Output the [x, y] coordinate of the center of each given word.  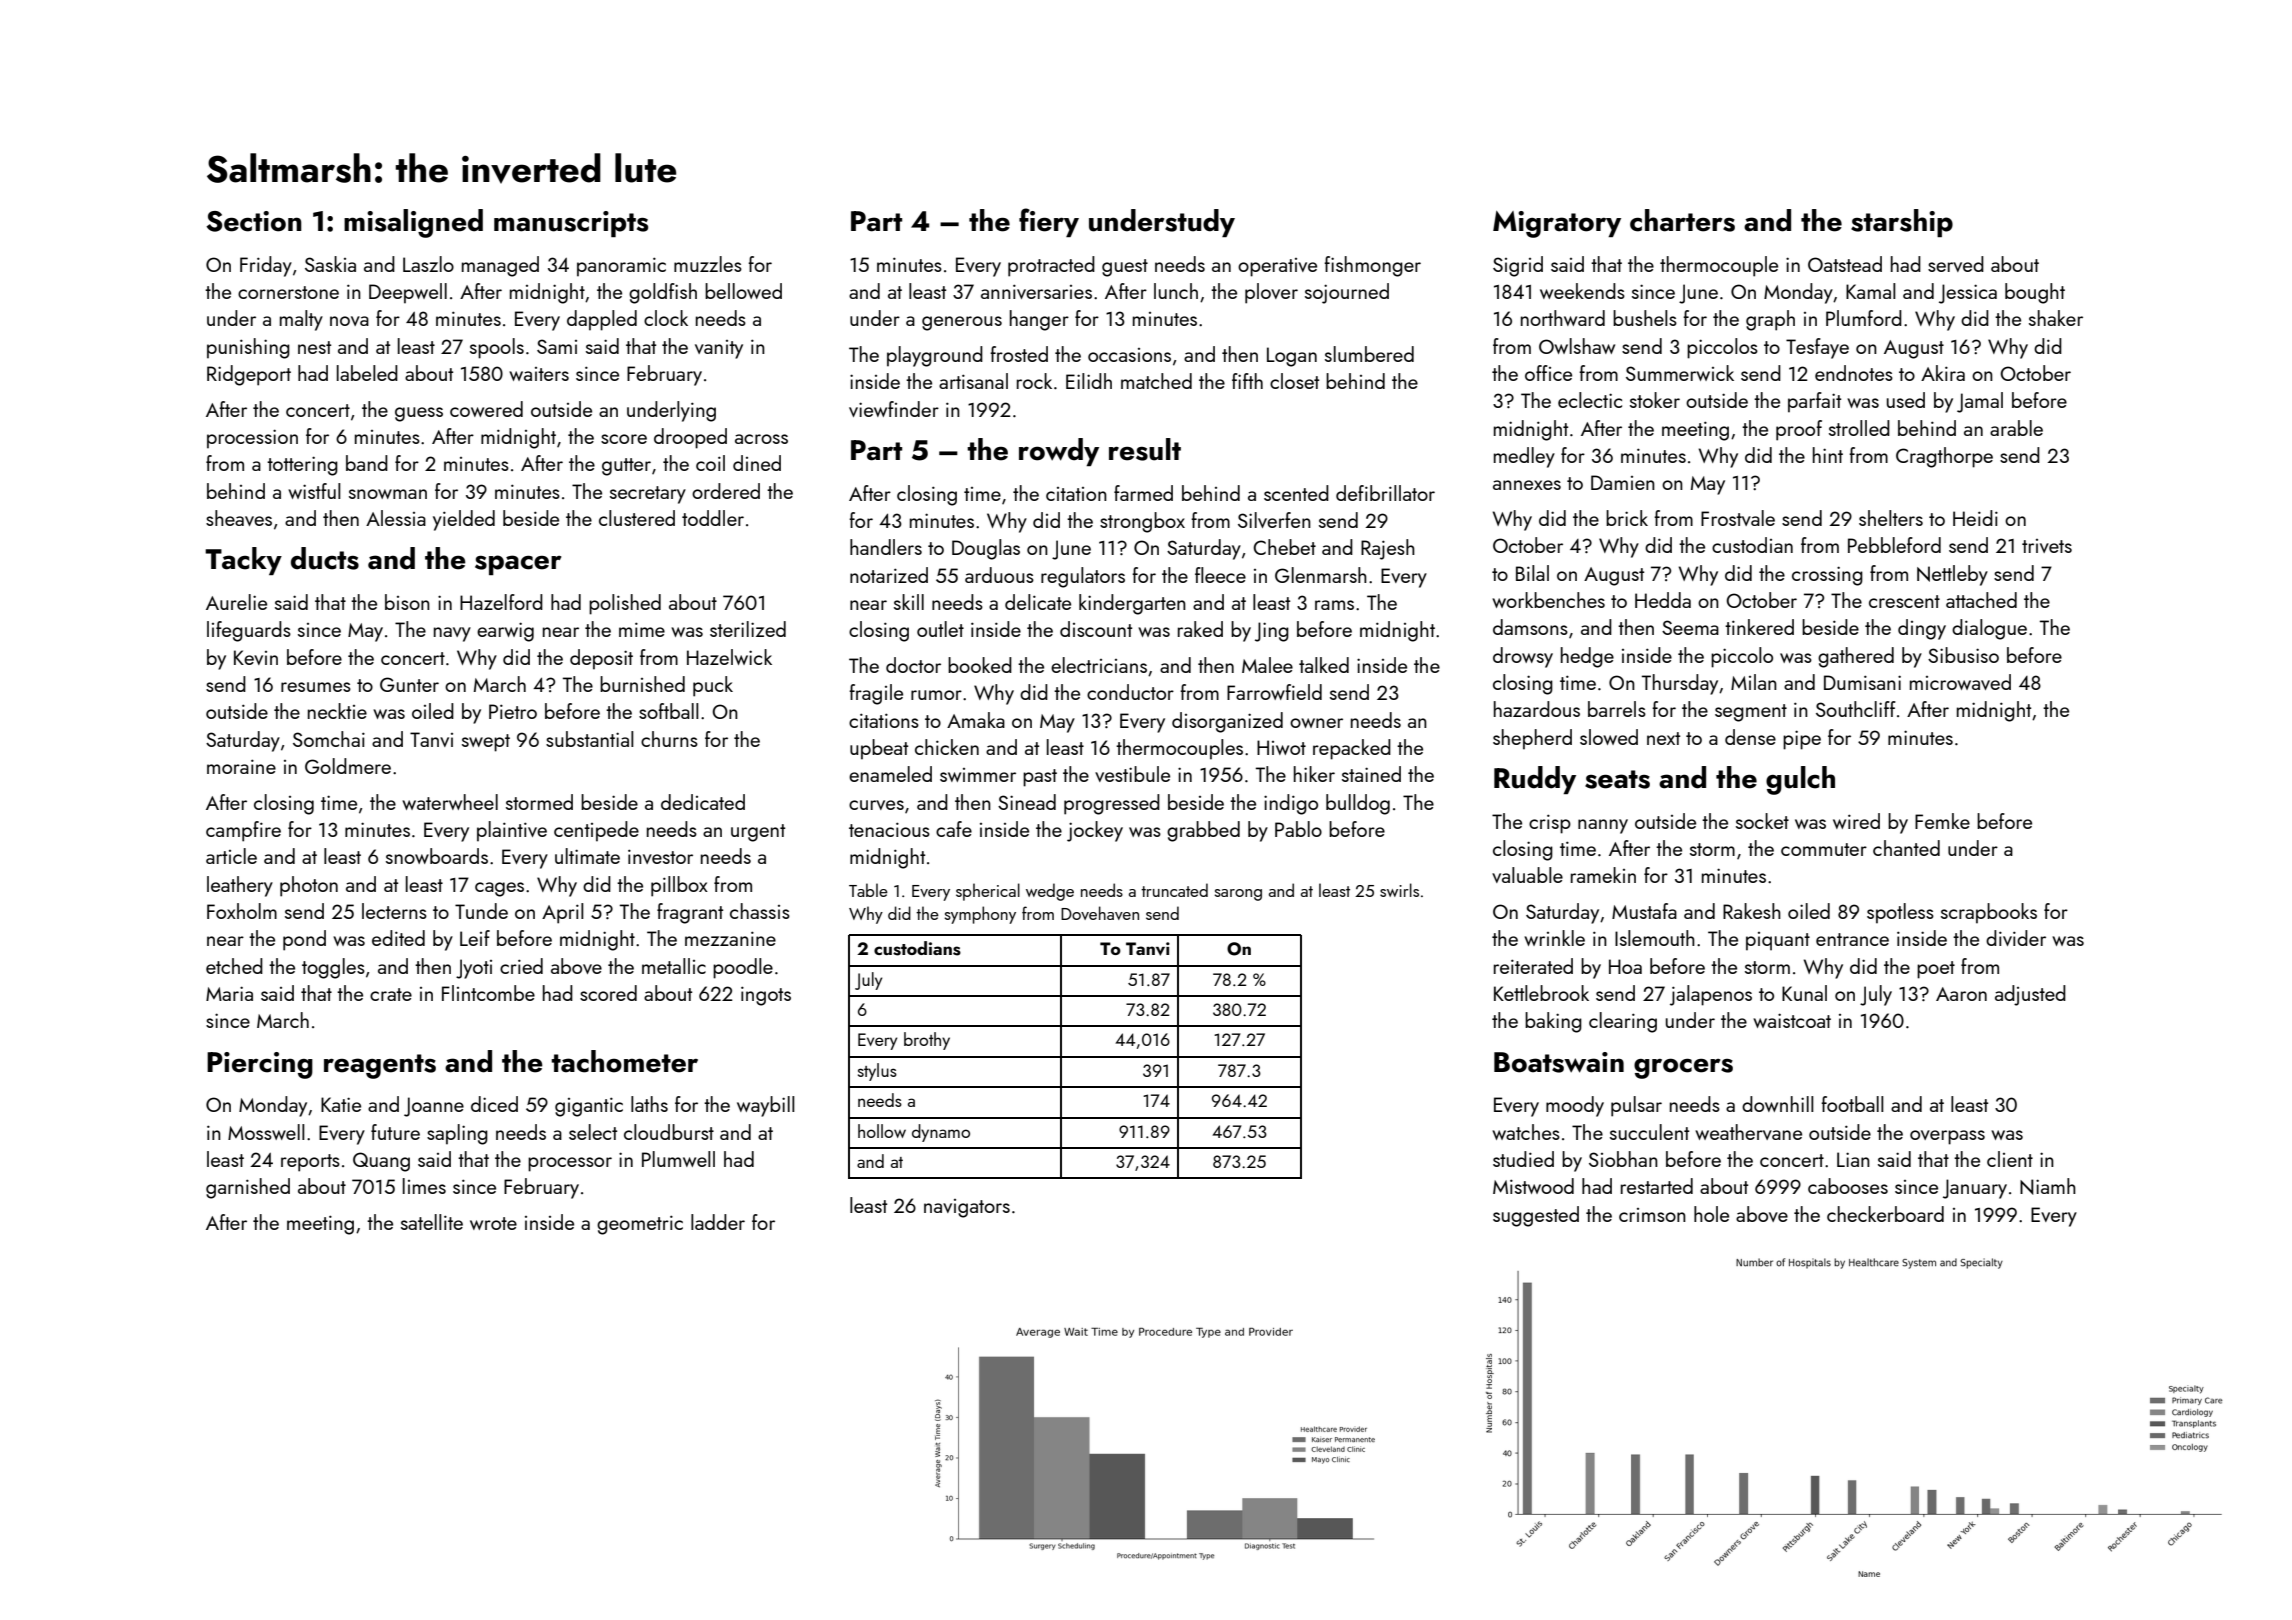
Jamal [1980, 402]
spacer [518, 565]
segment [1751, 713]
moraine [241, 766]
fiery [1049, 222]
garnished [248, 1188]
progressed [1112, 804]
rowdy [1059, 452]
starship [1902, 223]
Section [254, 221]
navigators [967, 1208]
